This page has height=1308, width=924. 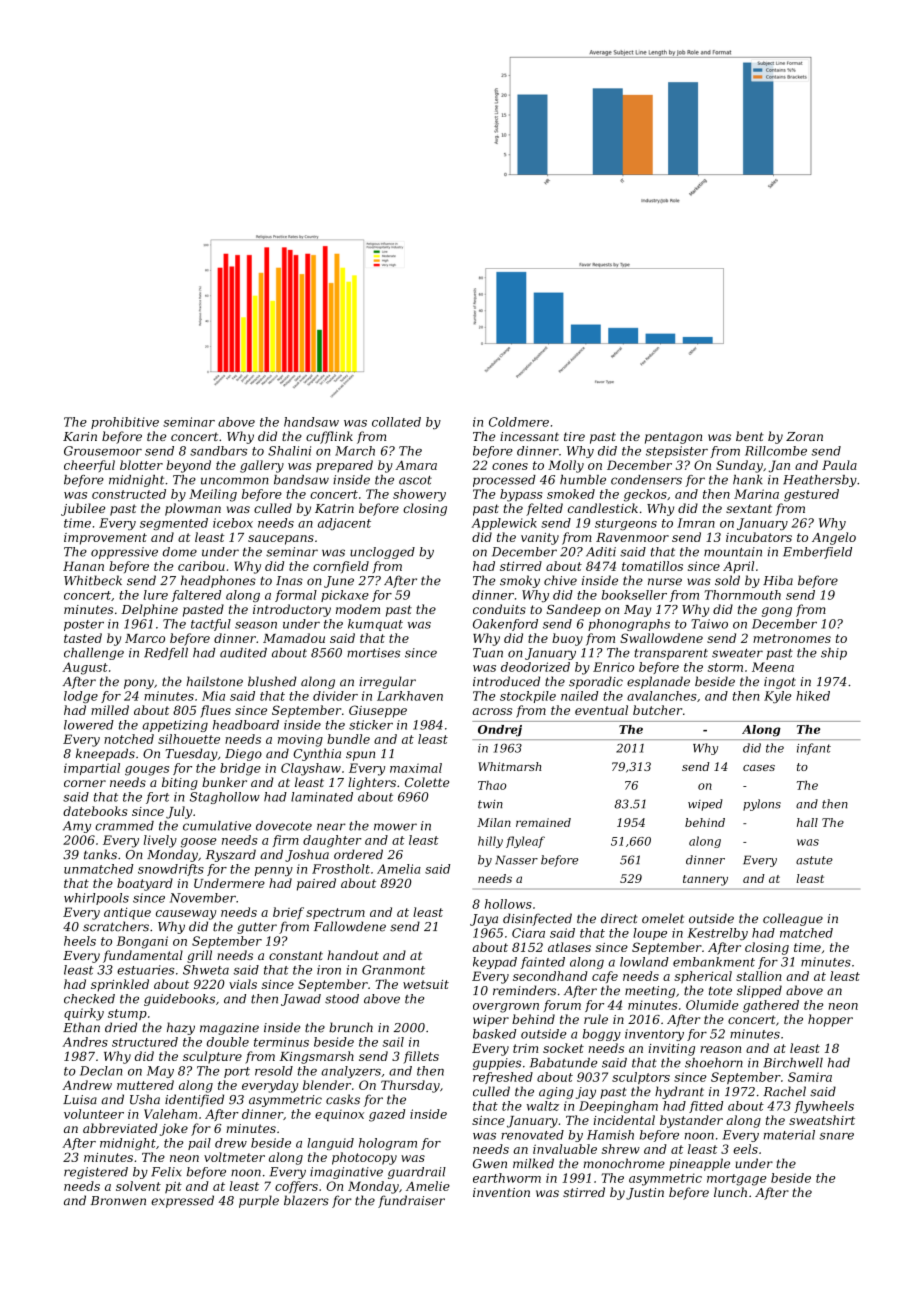 What do you see at coordinates (182, 1201) in the page?
I see `expressed` at bounding box center [182, 1201].
